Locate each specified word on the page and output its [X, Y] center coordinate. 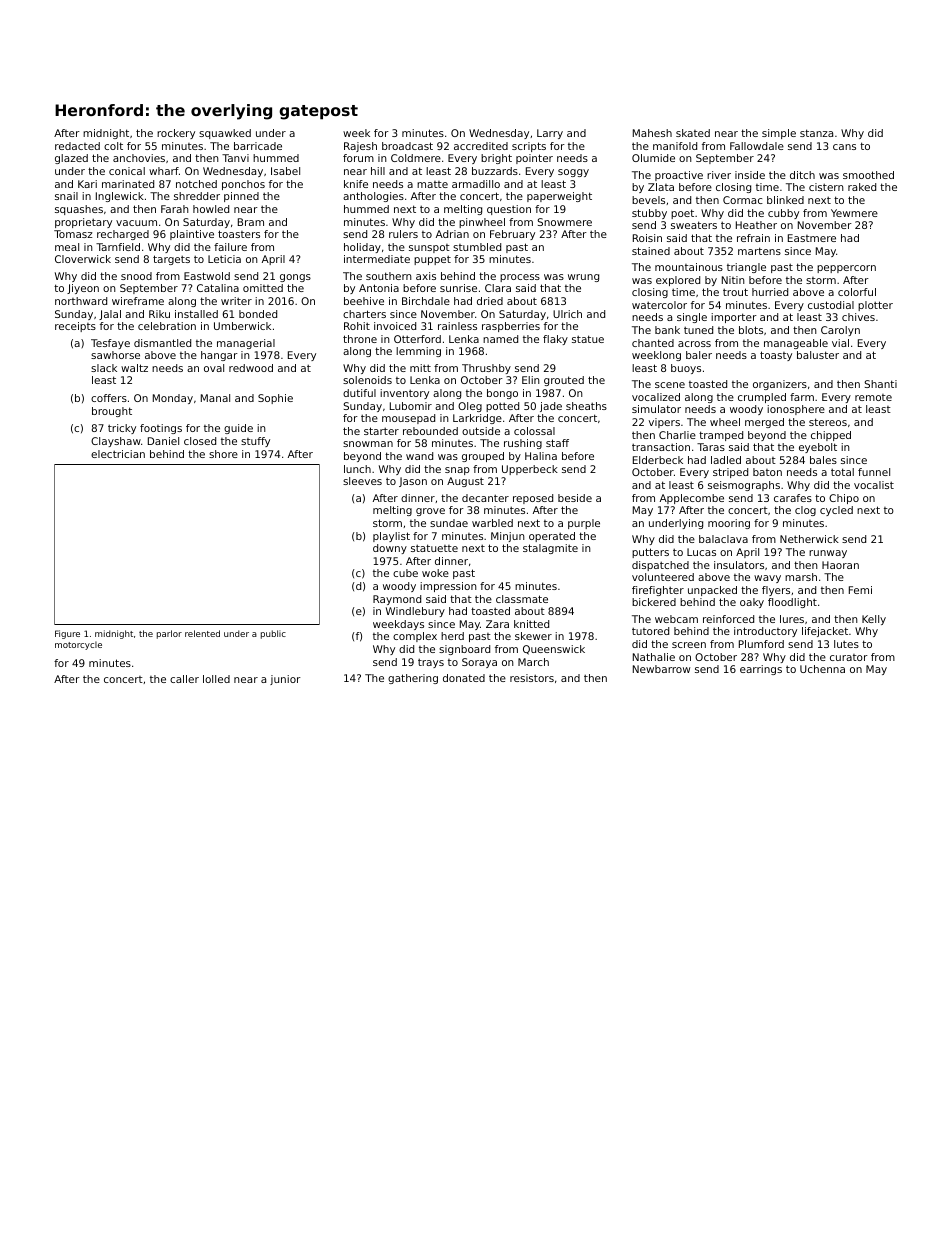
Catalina [218, 288]
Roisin [647, 238]
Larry [550, 134]
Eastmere [812, 238]
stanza [816, 133]
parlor [169, 634]
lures [792, 619]
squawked [225, 134]
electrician [118, 454]
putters [650, 553]
